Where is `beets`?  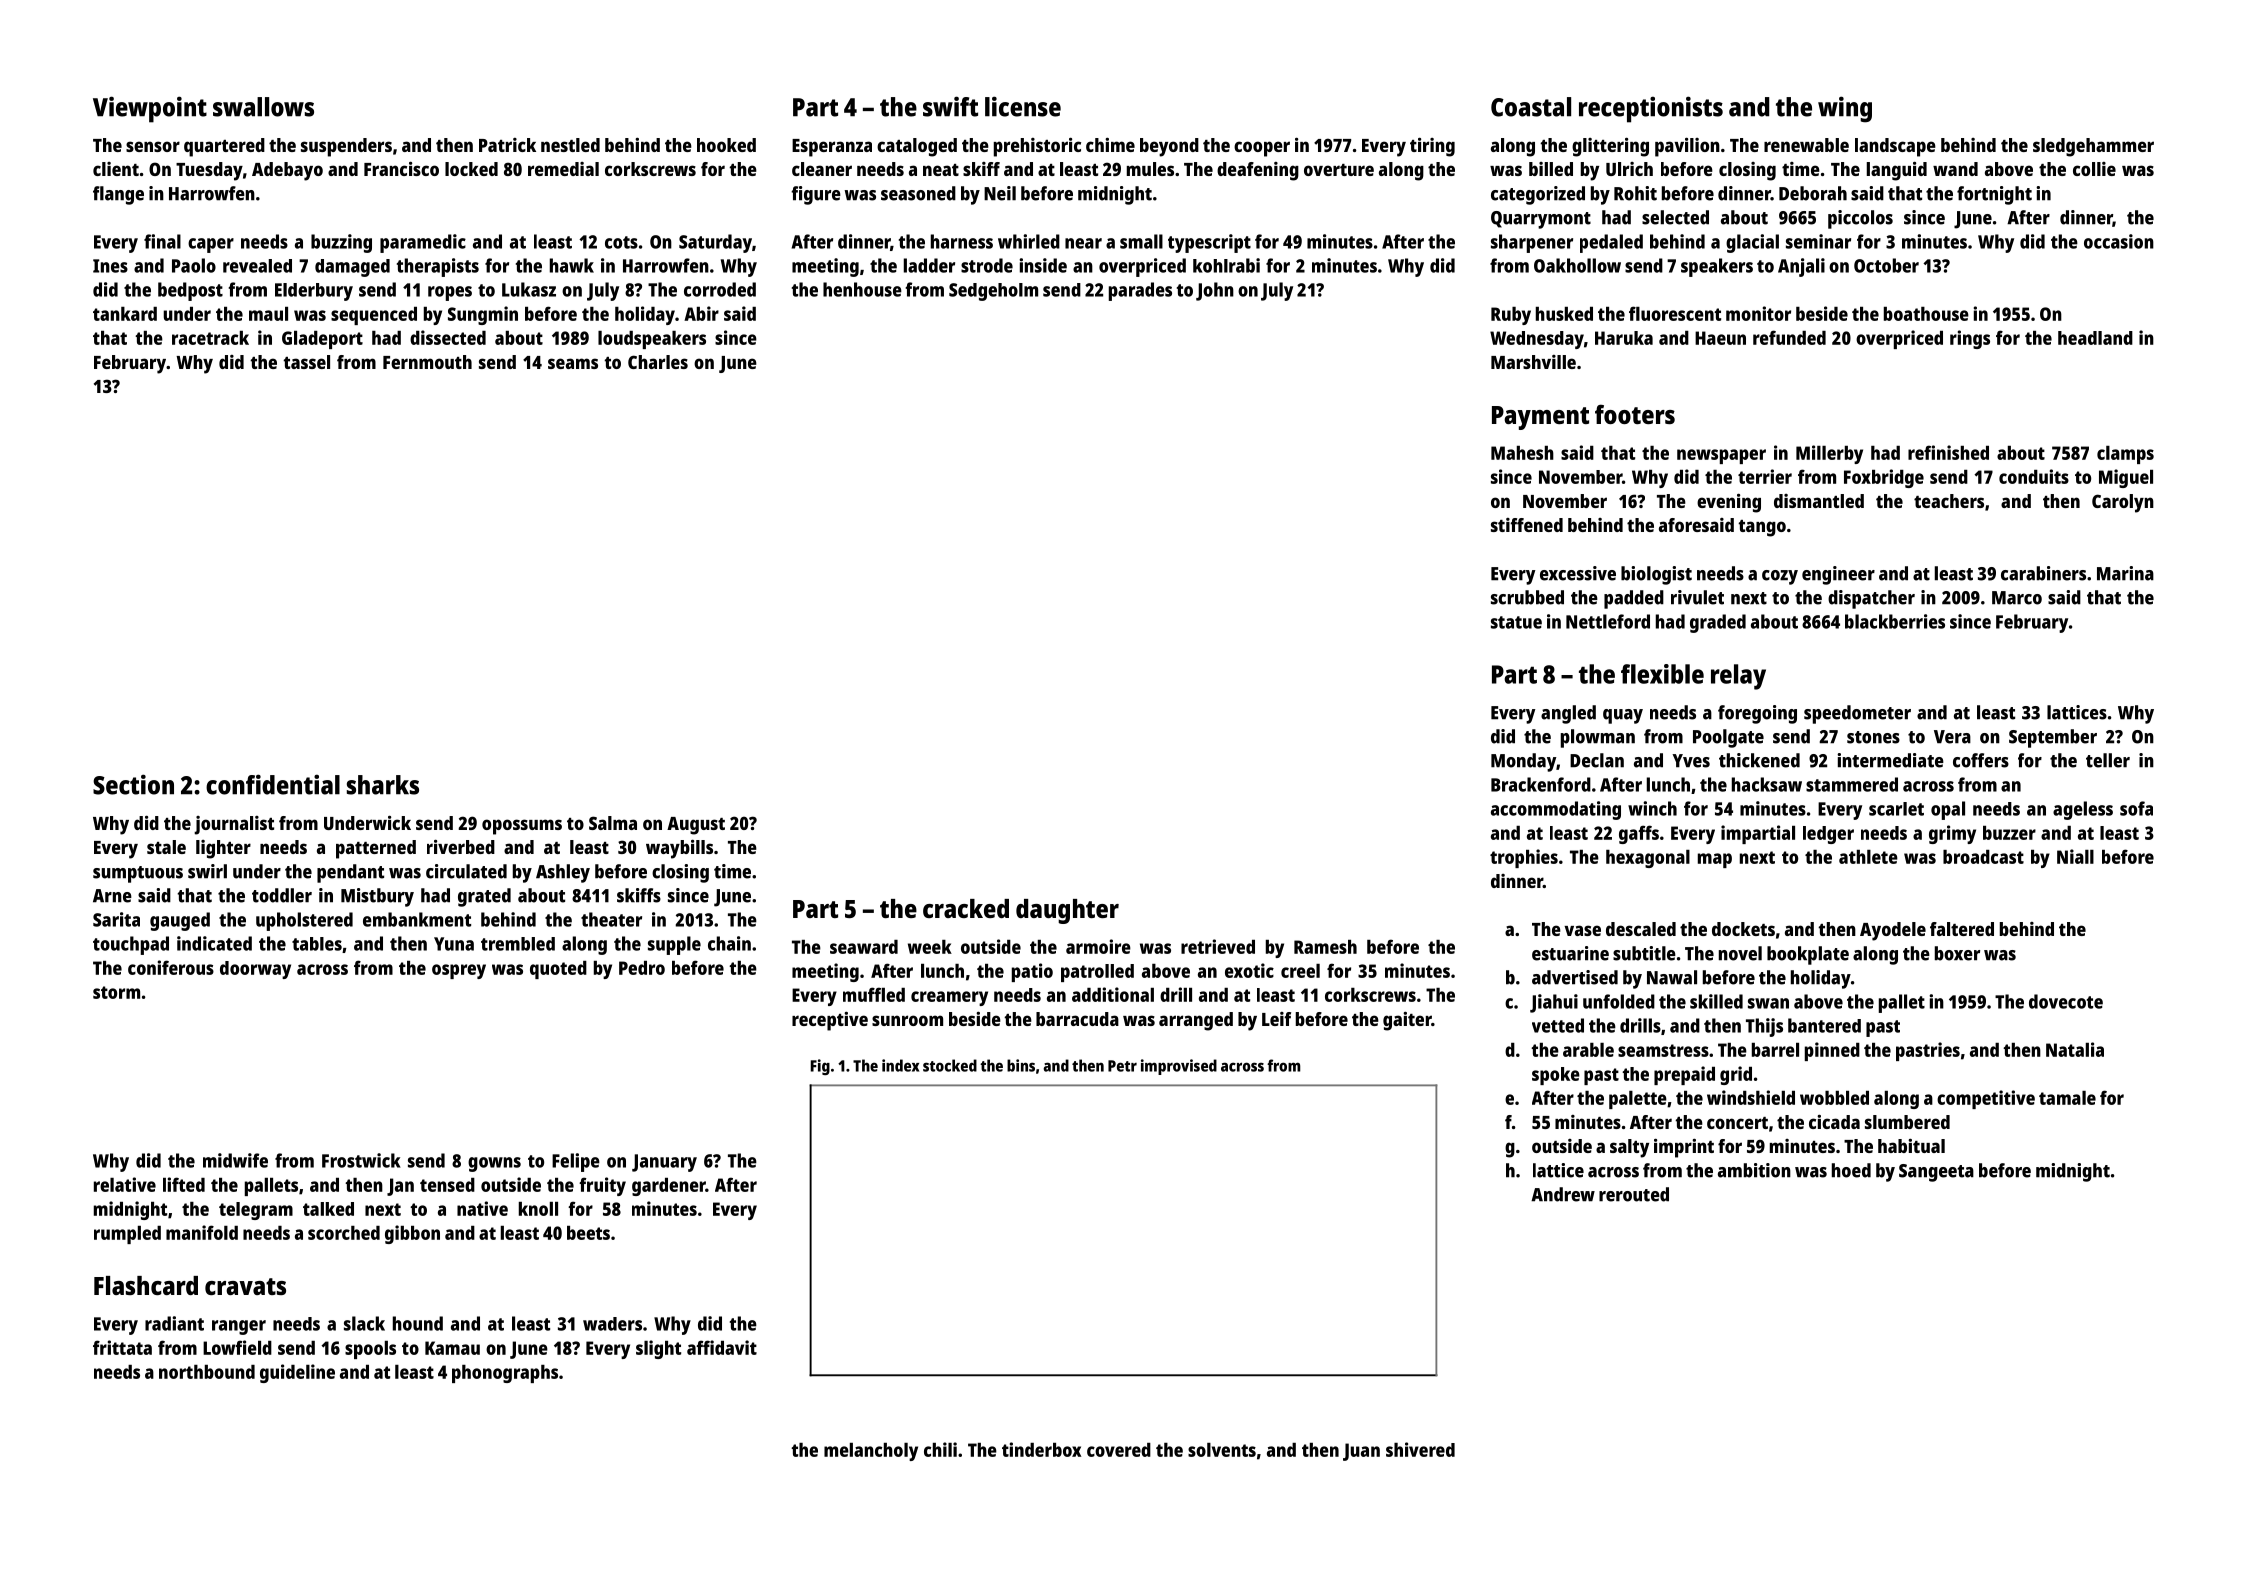
beets is located at coordinates (588, 1233).
